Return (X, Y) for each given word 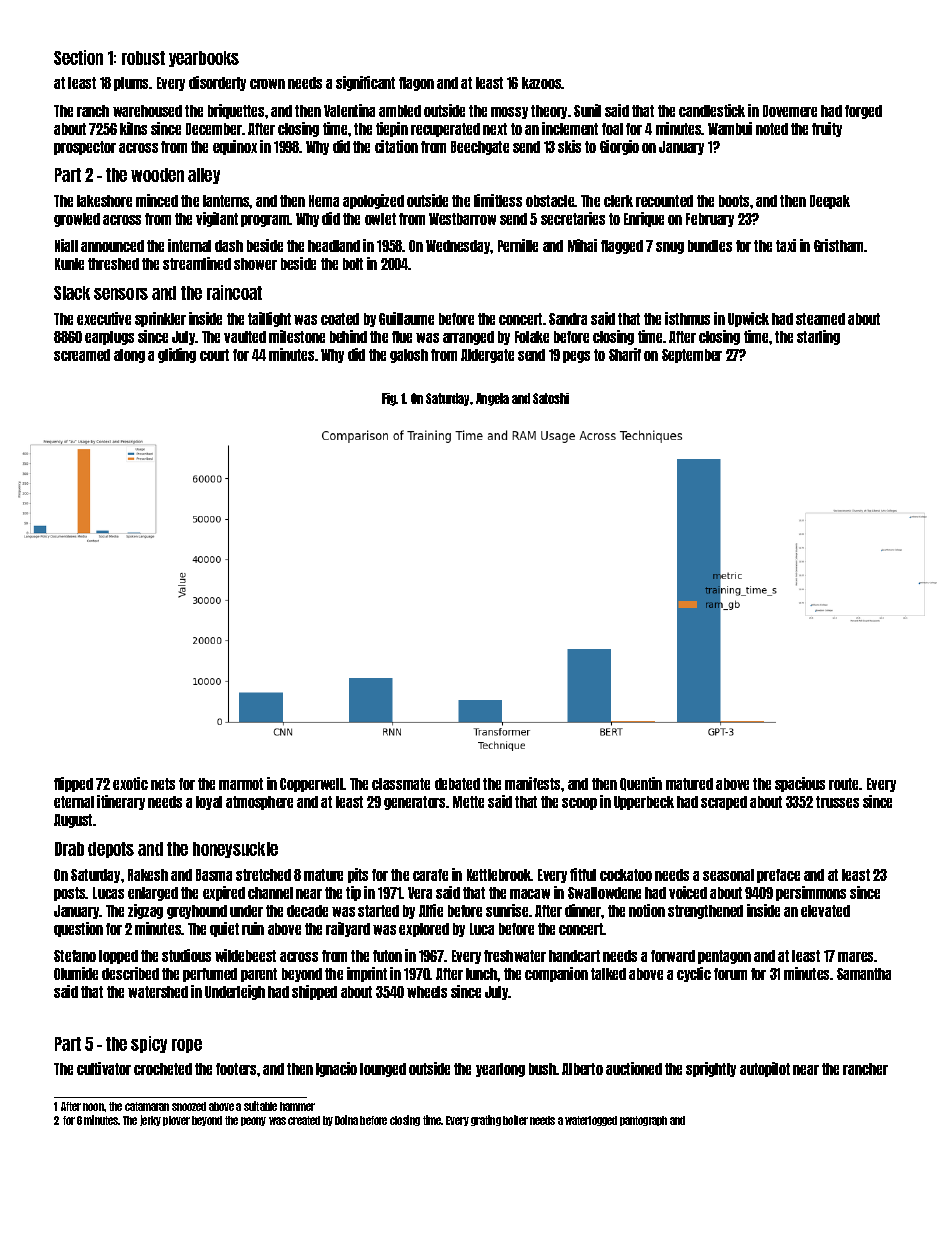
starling (818, 337)
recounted (664, 201)
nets (163, 784)
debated (457, 784)
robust (143, 58)
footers (236, 1069)
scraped (724, 803)
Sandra (568, 319)
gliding (177, 355)
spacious (800, 784)
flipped (73, 784)
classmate (401, 784)
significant (365, 83)
